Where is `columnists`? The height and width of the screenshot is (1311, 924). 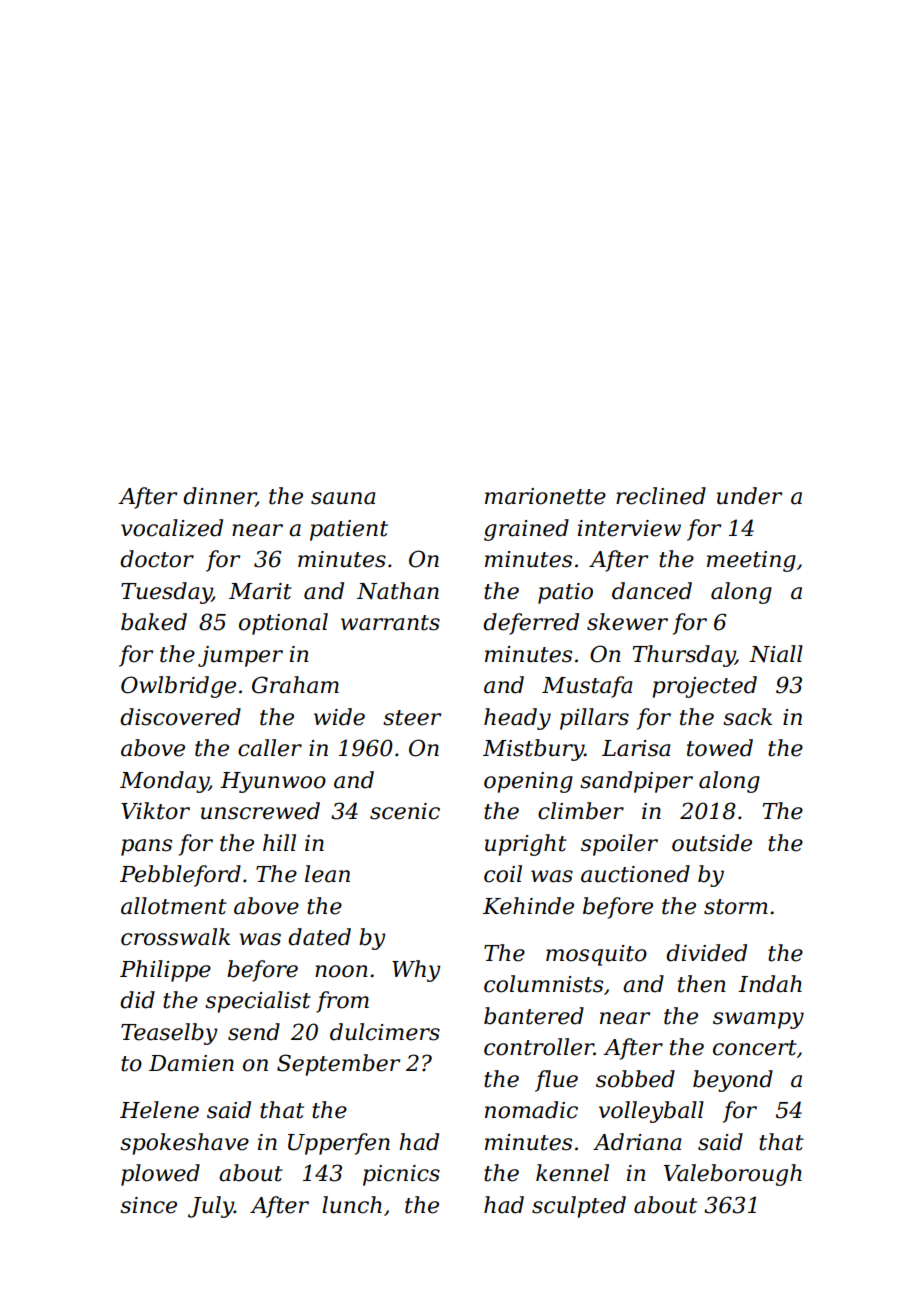 columnists is located at coordinates (543, 984).
